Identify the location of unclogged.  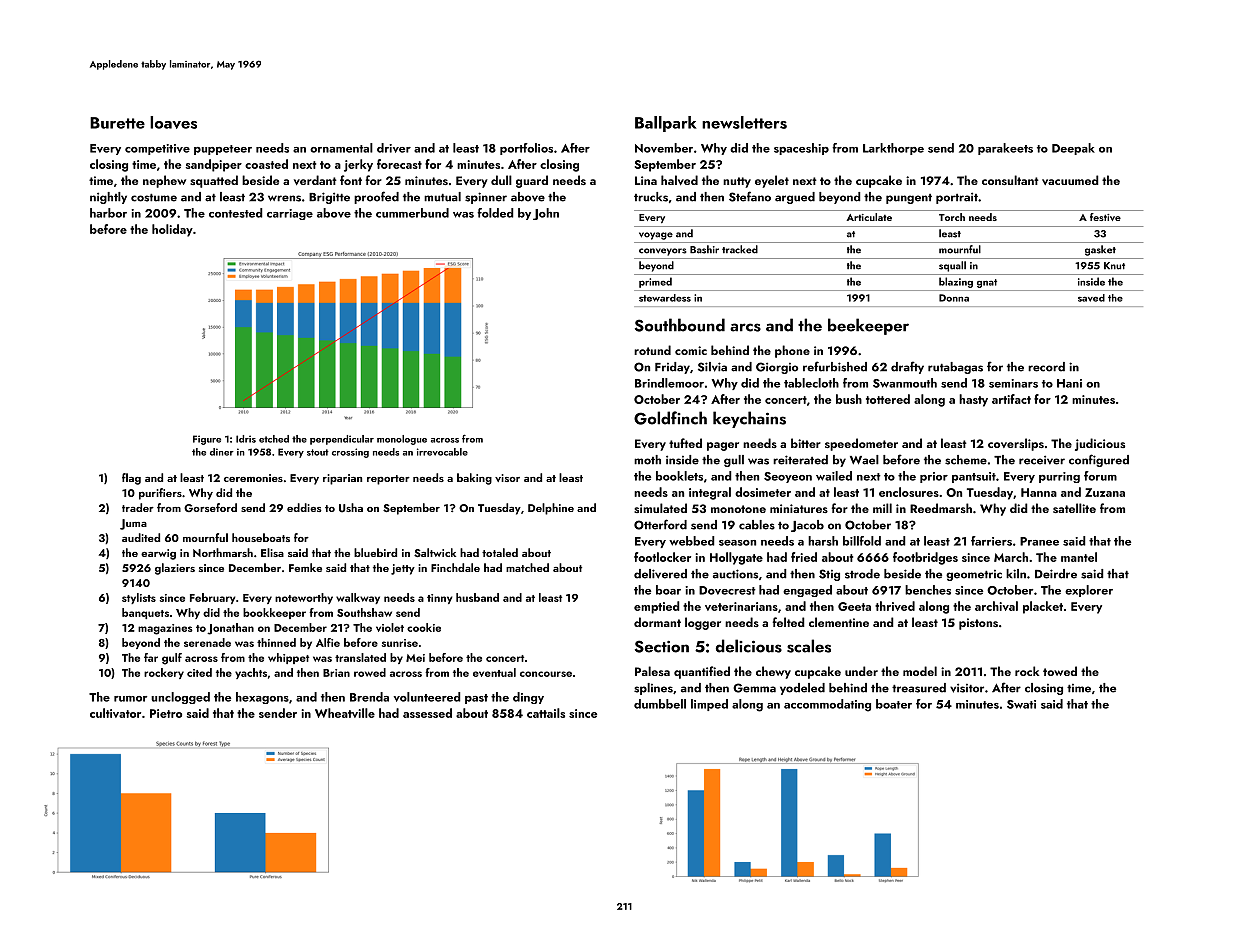
(180, 698).
